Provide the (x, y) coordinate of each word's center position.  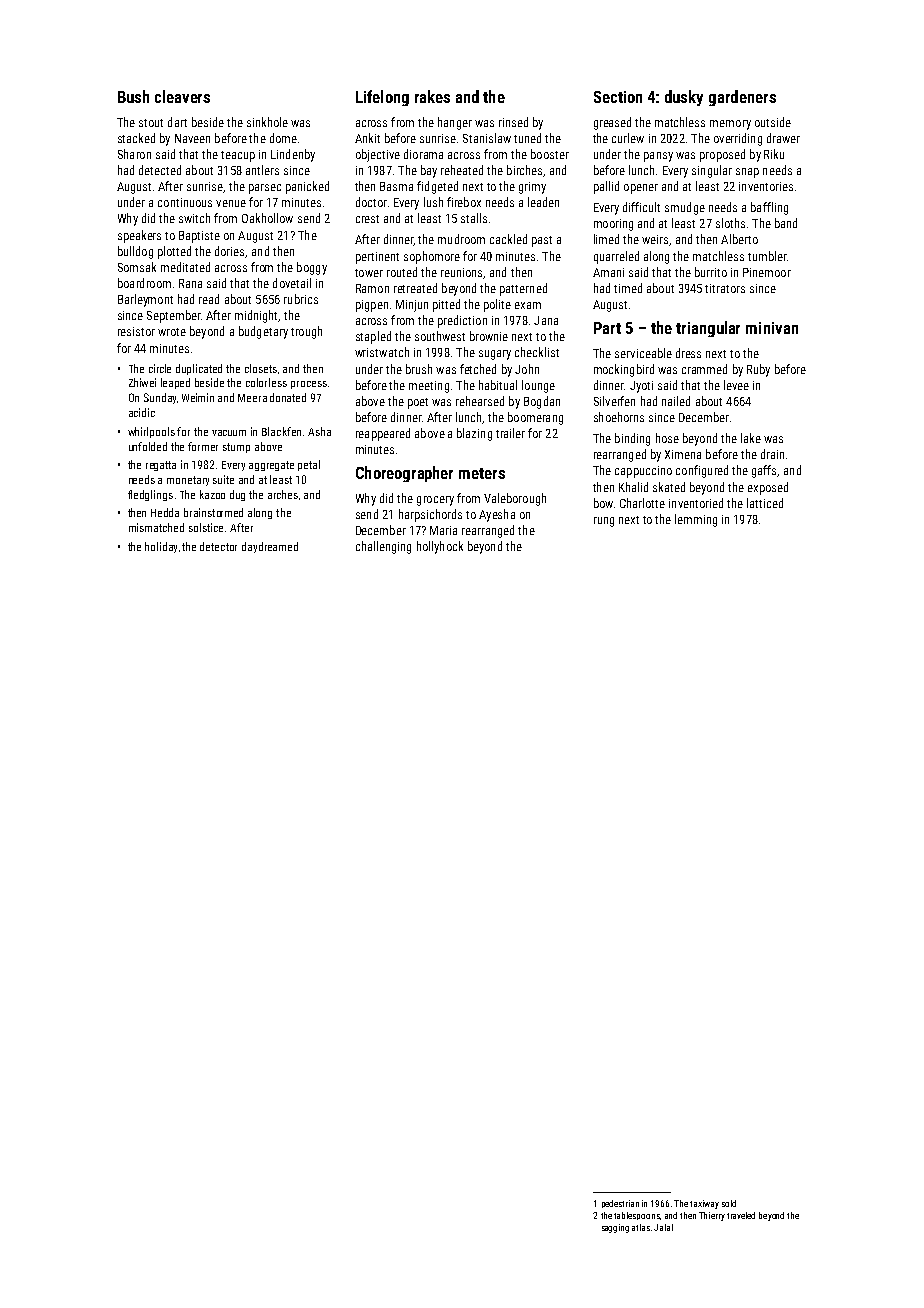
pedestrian (620, 1204)
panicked (307, 187)
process (309, 385)
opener (641, 189)
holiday (161, 547)
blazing (474, 434)
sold (729, 1203)
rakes (432, 96)
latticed (765, 503)
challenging (383, 547)
